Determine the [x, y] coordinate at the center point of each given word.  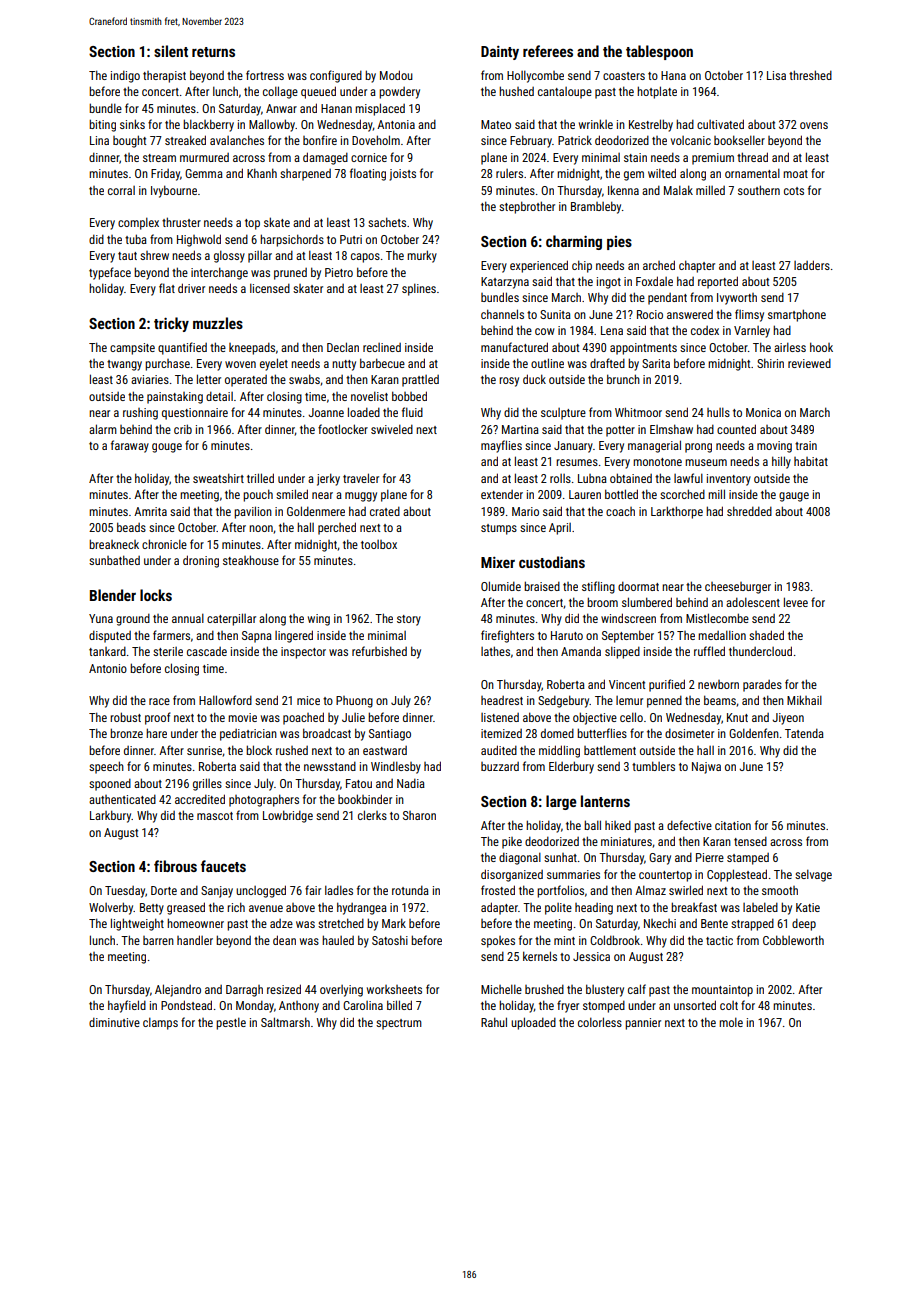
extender [502, 494]
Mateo [496, 124]
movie [242, 717]
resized [284, 989]
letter [209, 379]
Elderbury [571, 767]
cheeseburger [738, 588]
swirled [686, 890]
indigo [125, 76]
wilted [662, 173]
